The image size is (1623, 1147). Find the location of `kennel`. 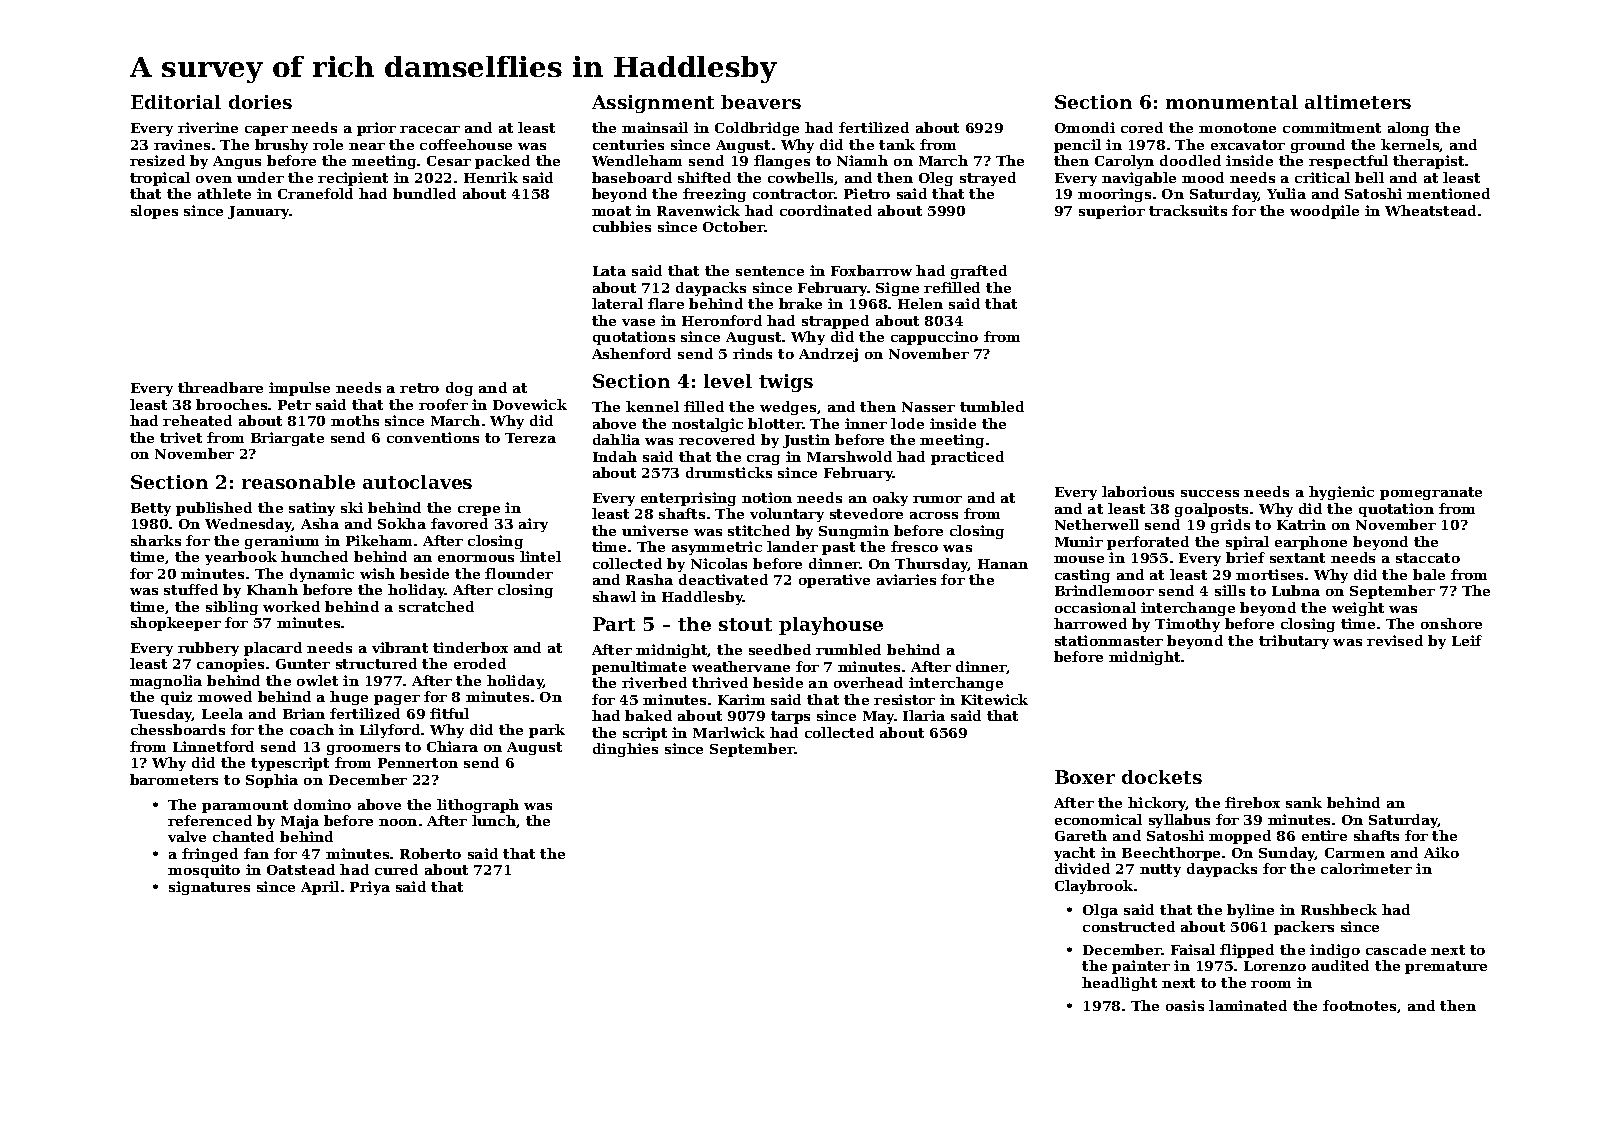

kennel is located at coordinates (652, 406).
